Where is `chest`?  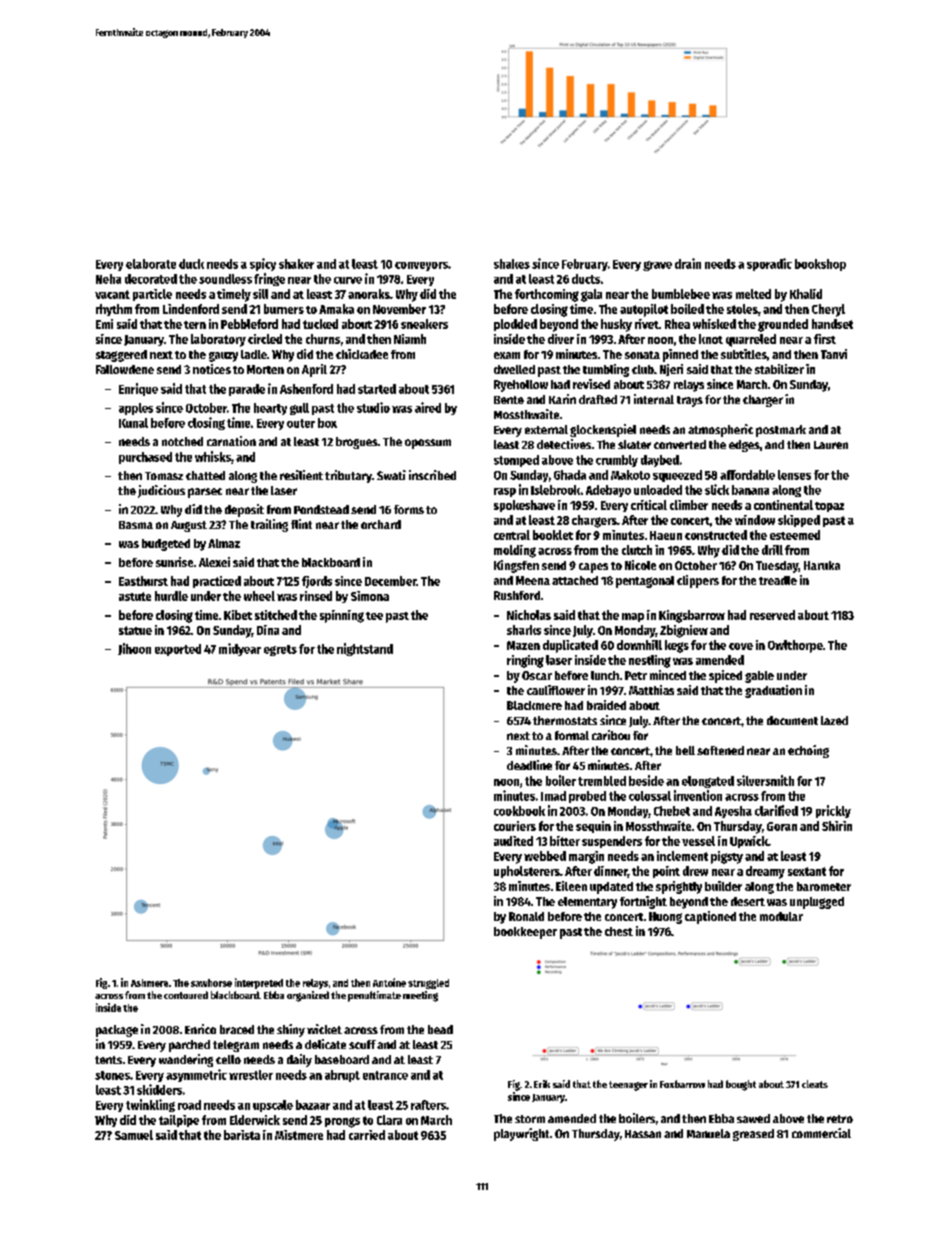
chest is located at coordinates (619, 931).
